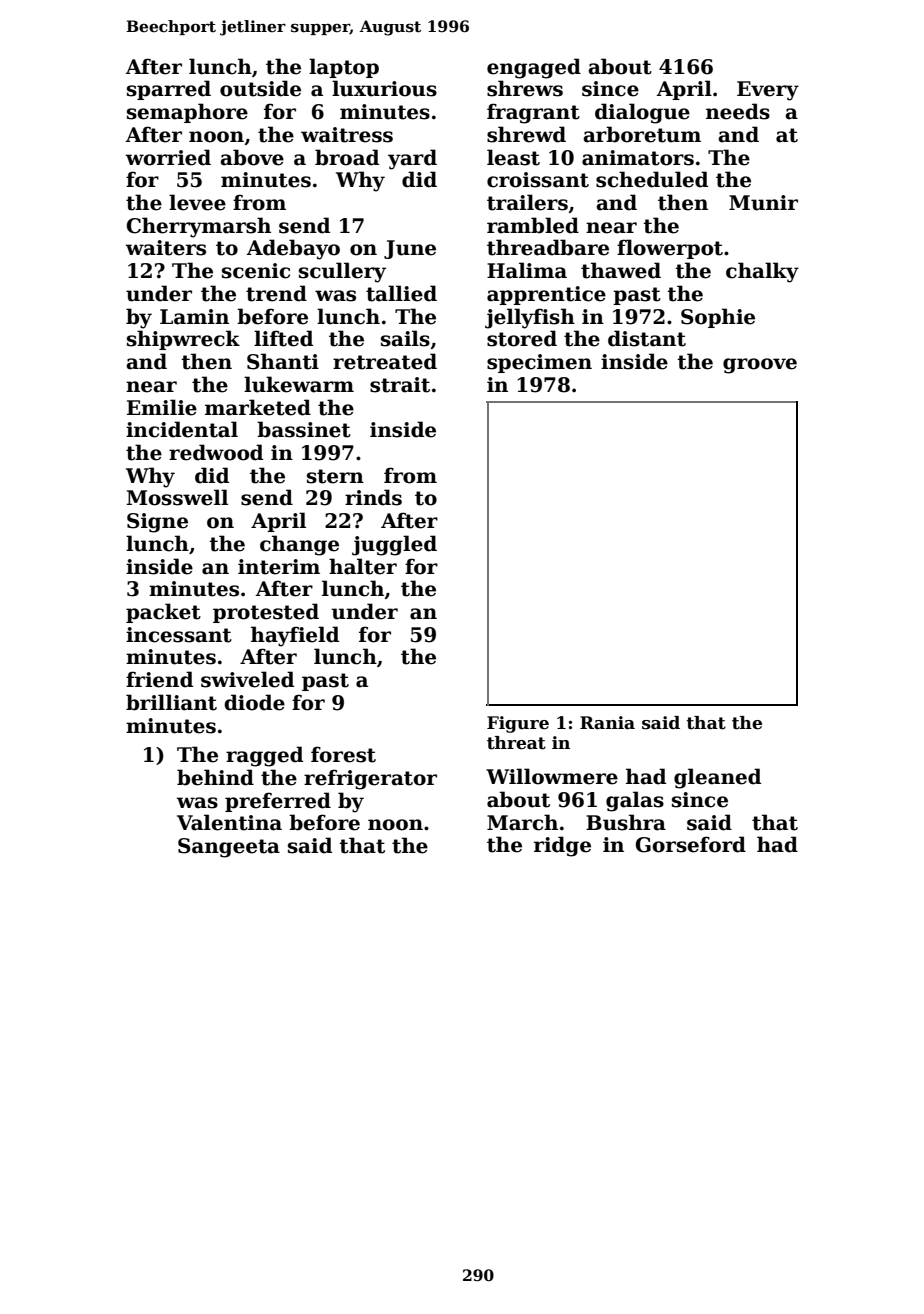  What do you see at coordinates (171, 702) in the screenshot?
I see `brilliant` at bounding box center [171, 702].
